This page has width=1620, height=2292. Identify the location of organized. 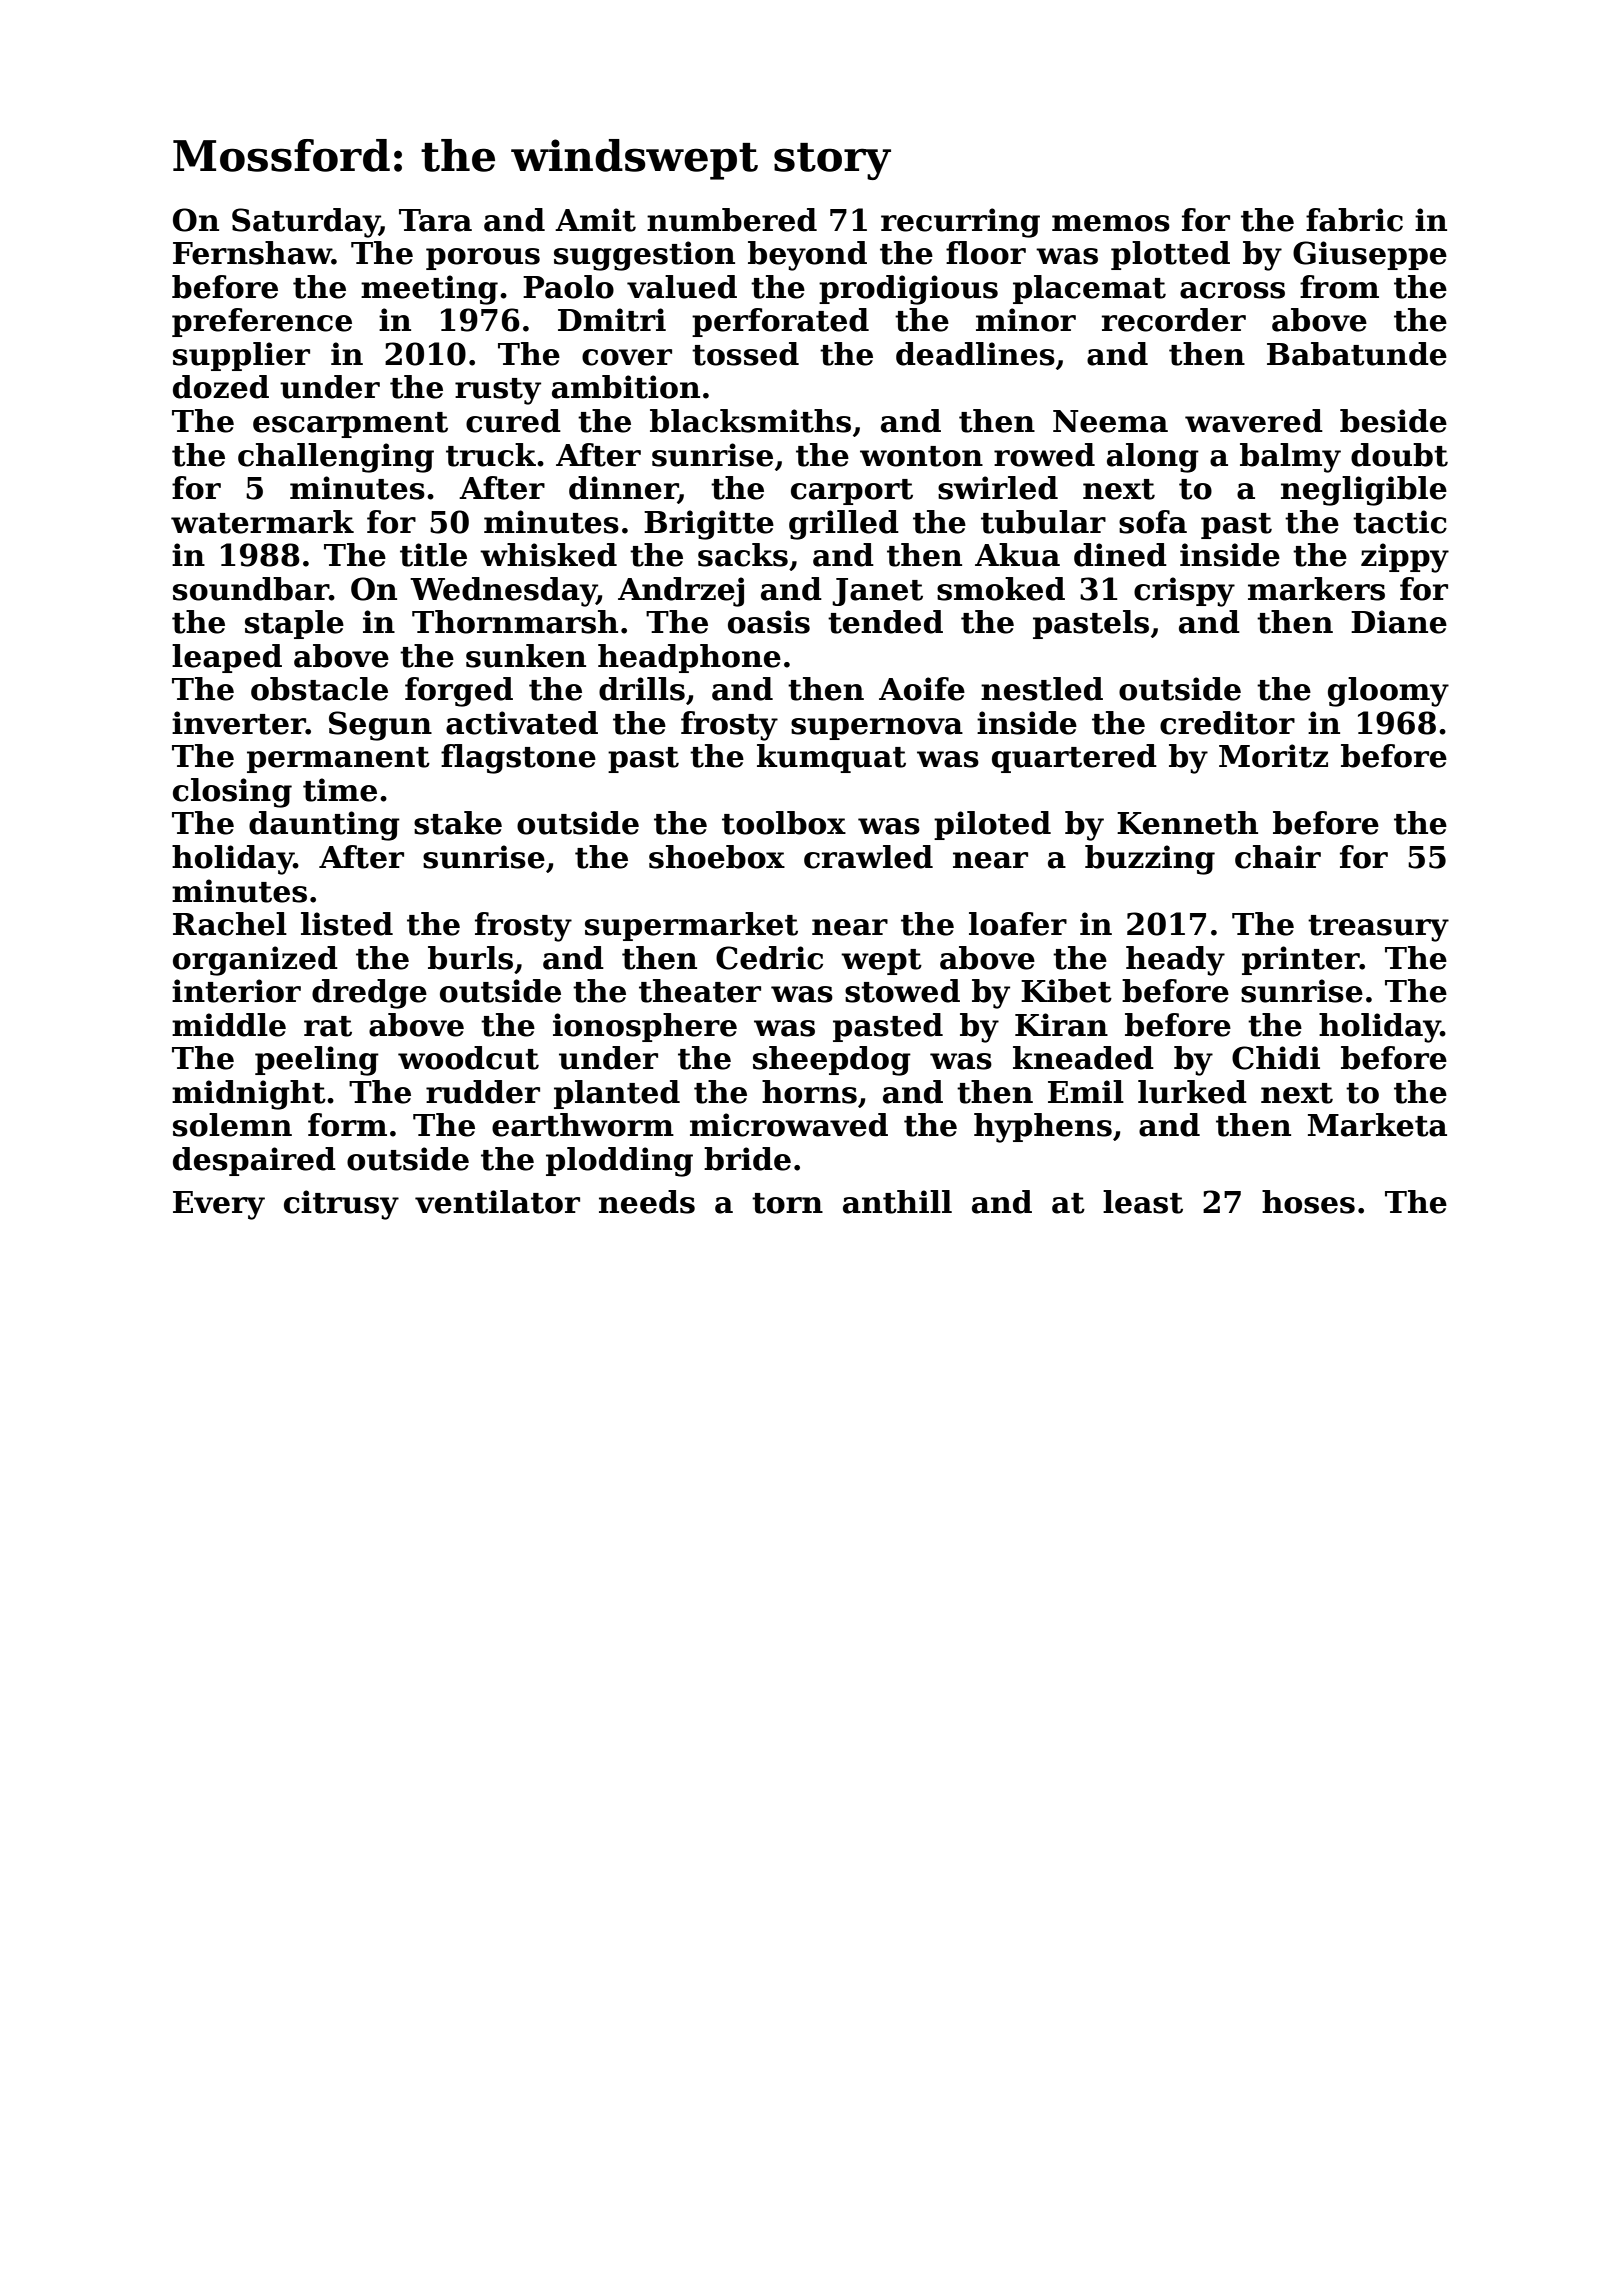
(255, 961).
